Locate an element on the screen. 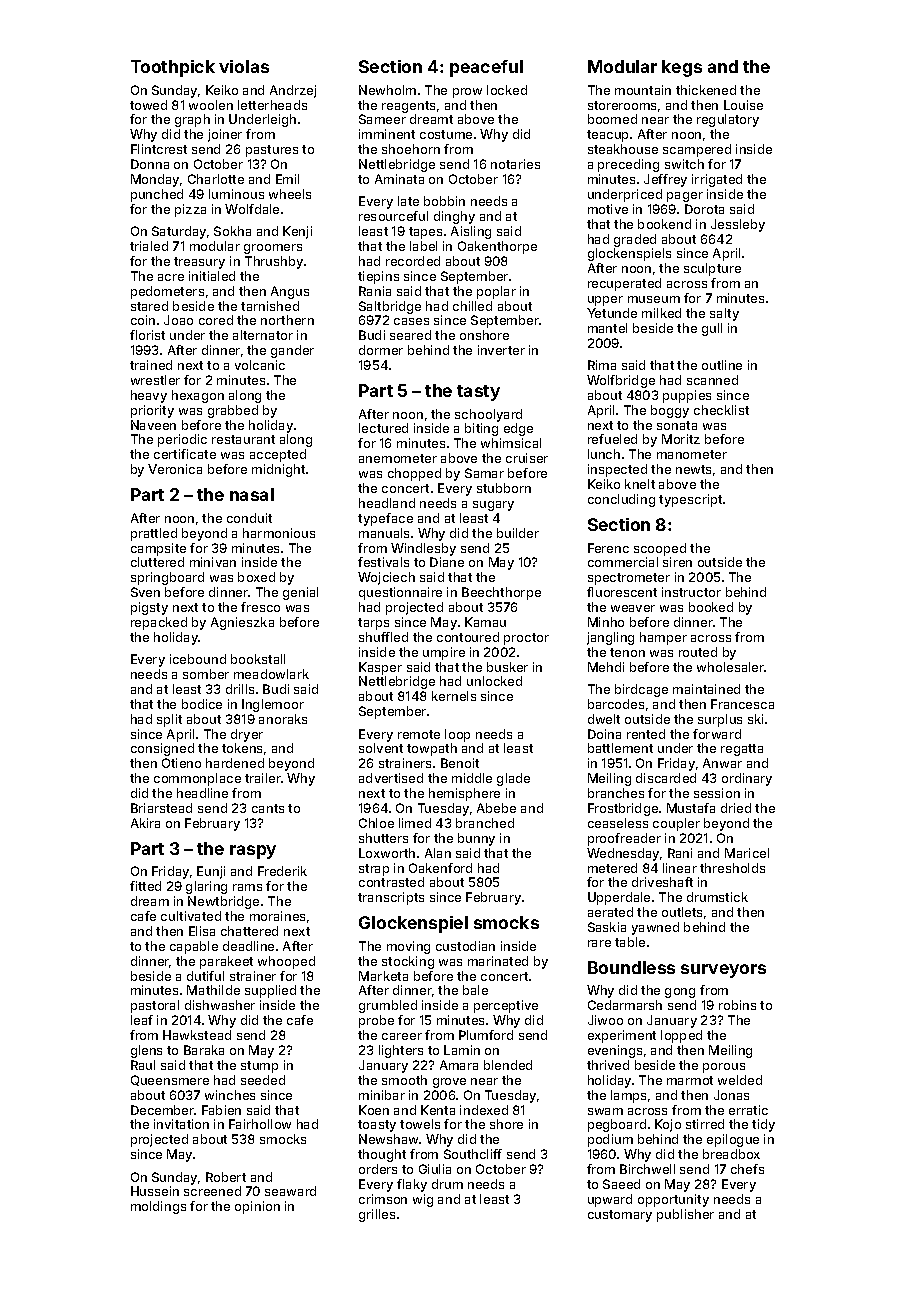  erratic is located at coordinates (748, 1110).
